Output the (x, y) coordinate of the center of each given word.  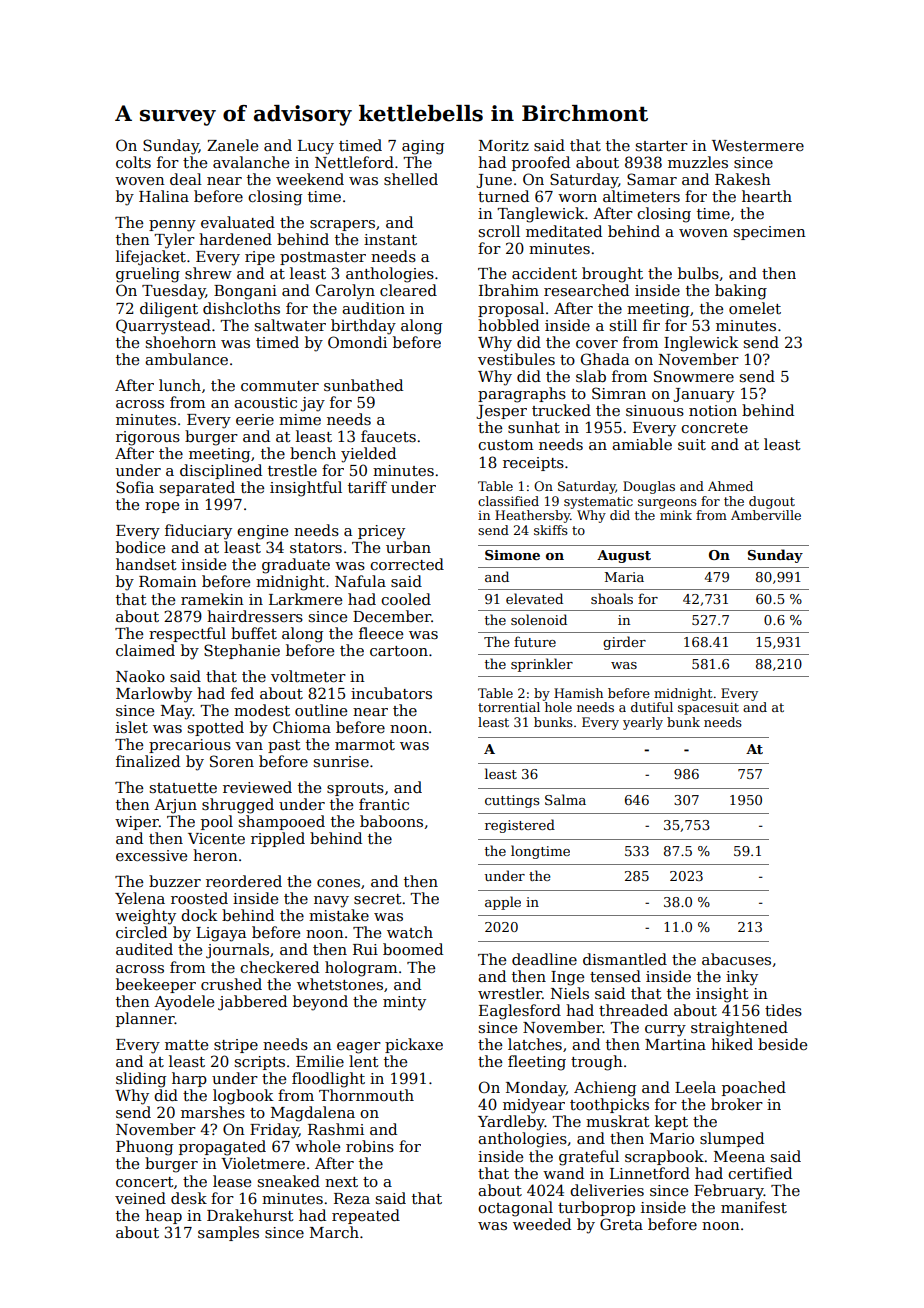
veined (140, 1198)
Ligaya (221, 934)
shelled (411, 179)
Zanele (232, 145)
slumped (732, 1139)
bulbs (698, 273)
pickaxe (414, 1045)
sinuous (655, 410)
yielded (368, 455)
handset (146, 564)
